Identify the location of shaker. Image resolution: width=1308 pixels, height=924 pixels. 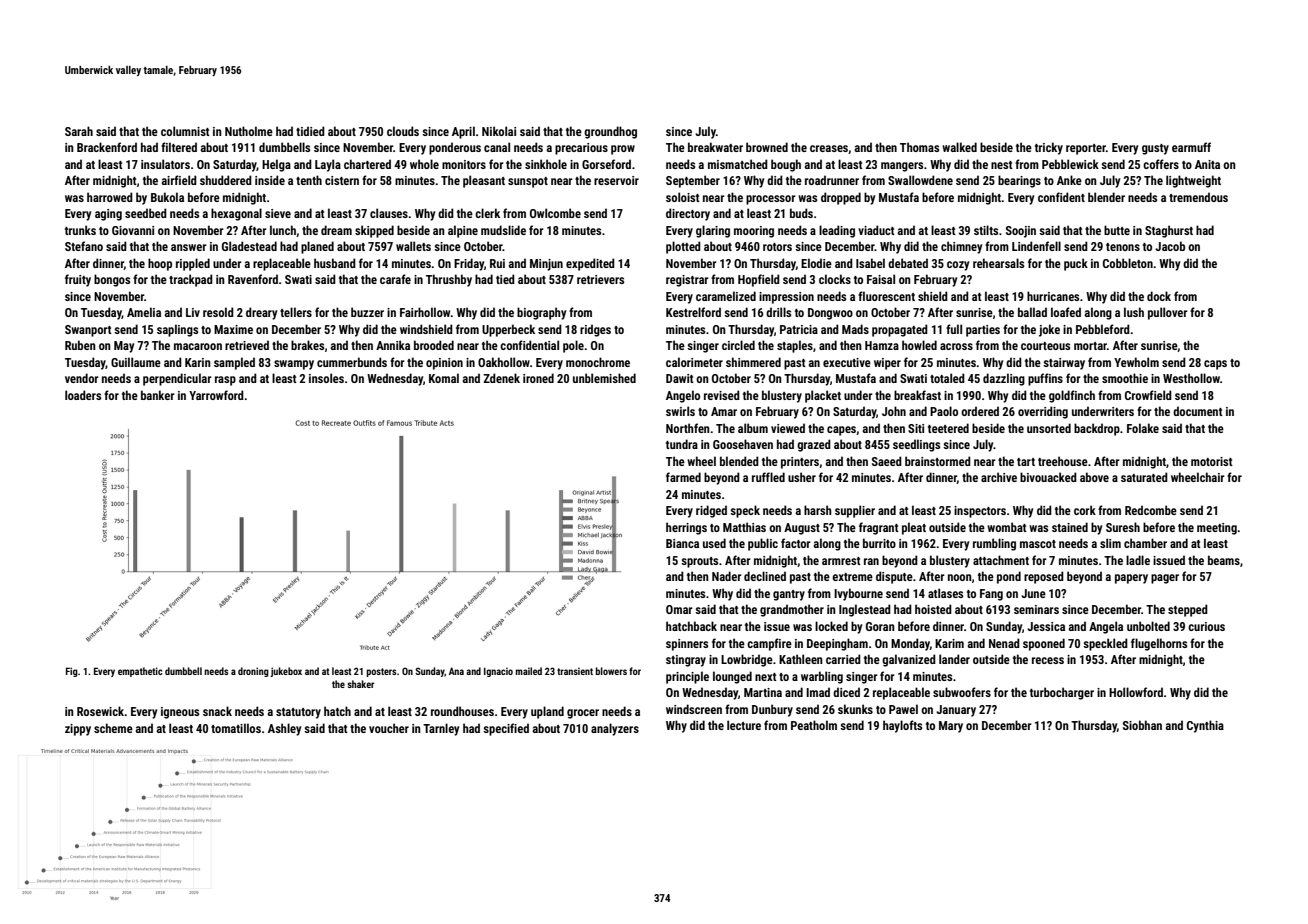
(361, 684).
